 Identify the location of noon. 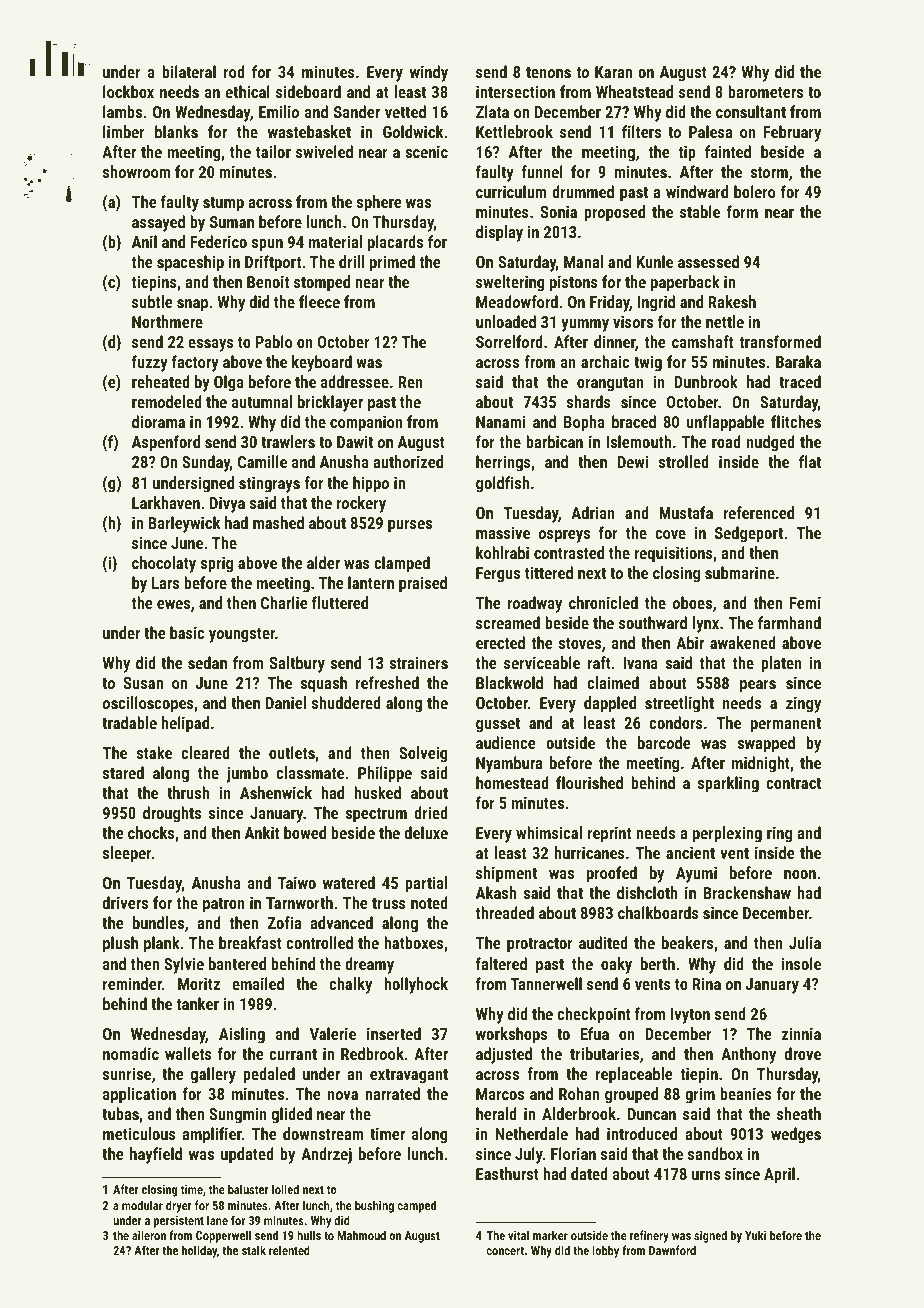
(800, 874).
